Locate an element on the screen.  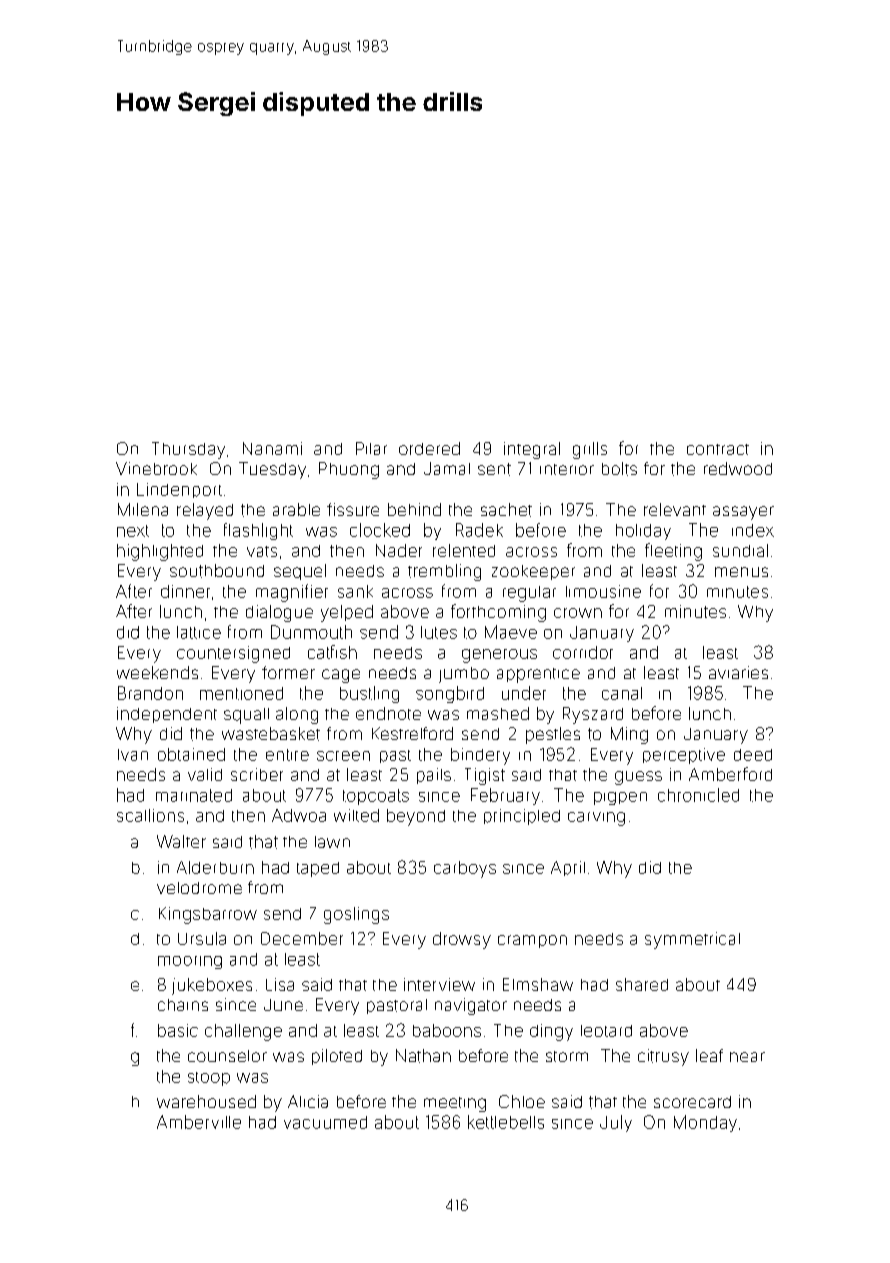
guess is located at coordinates (638, 778).
